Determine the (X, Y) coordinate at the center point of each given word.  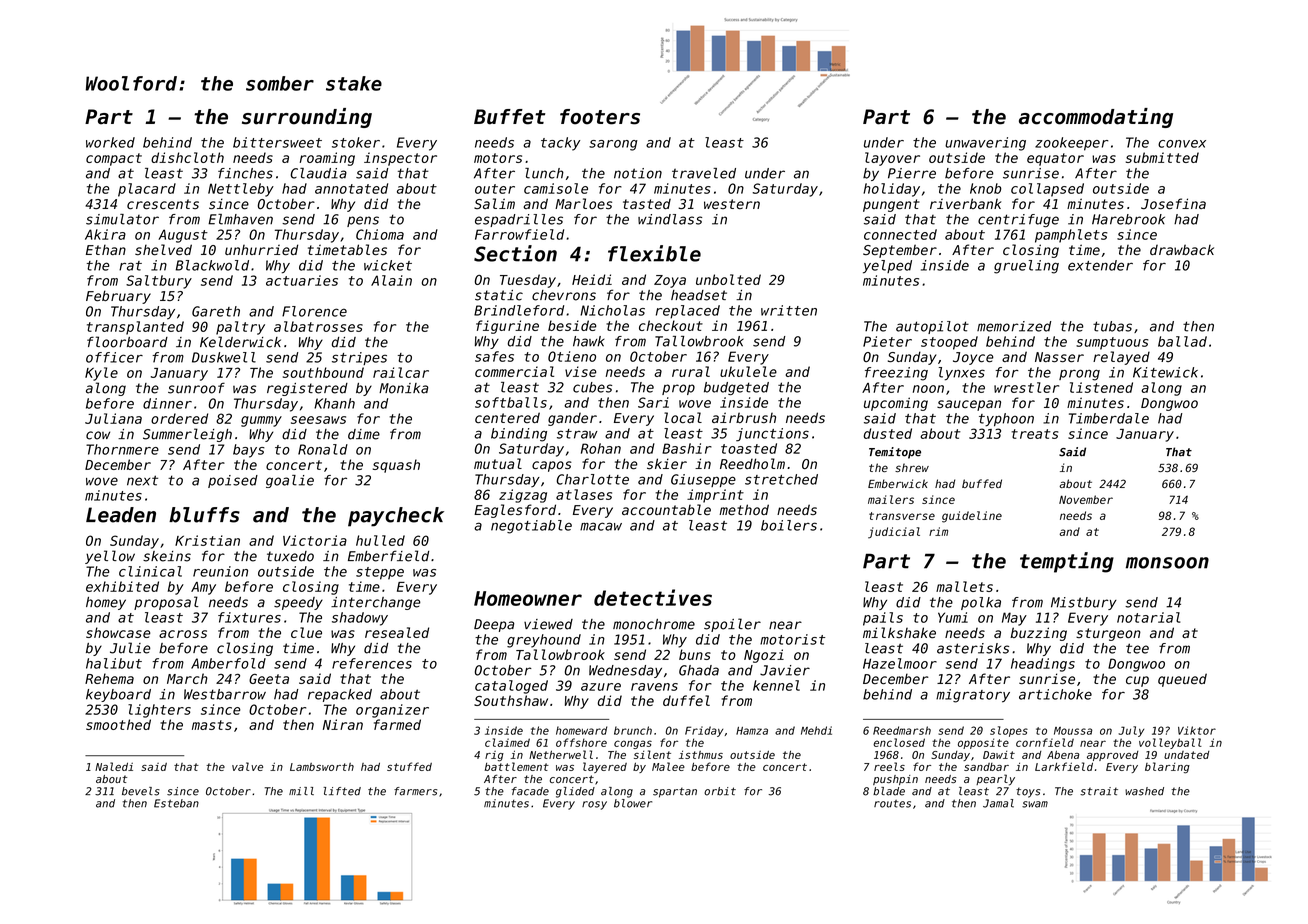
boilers (789, 525)
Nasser (1059, 357)
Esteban (176, 803)
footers (600, 117)
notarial (1148, 617)
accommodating (1096, 118)
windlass (670, 219)
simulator (122, 219)
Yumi (953, 617)
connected (900, 234)
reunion (220, 571)
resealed (397, 632)
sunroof (196, 388)
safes (494, 356)
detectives (653, 597)
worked (110, 142)
